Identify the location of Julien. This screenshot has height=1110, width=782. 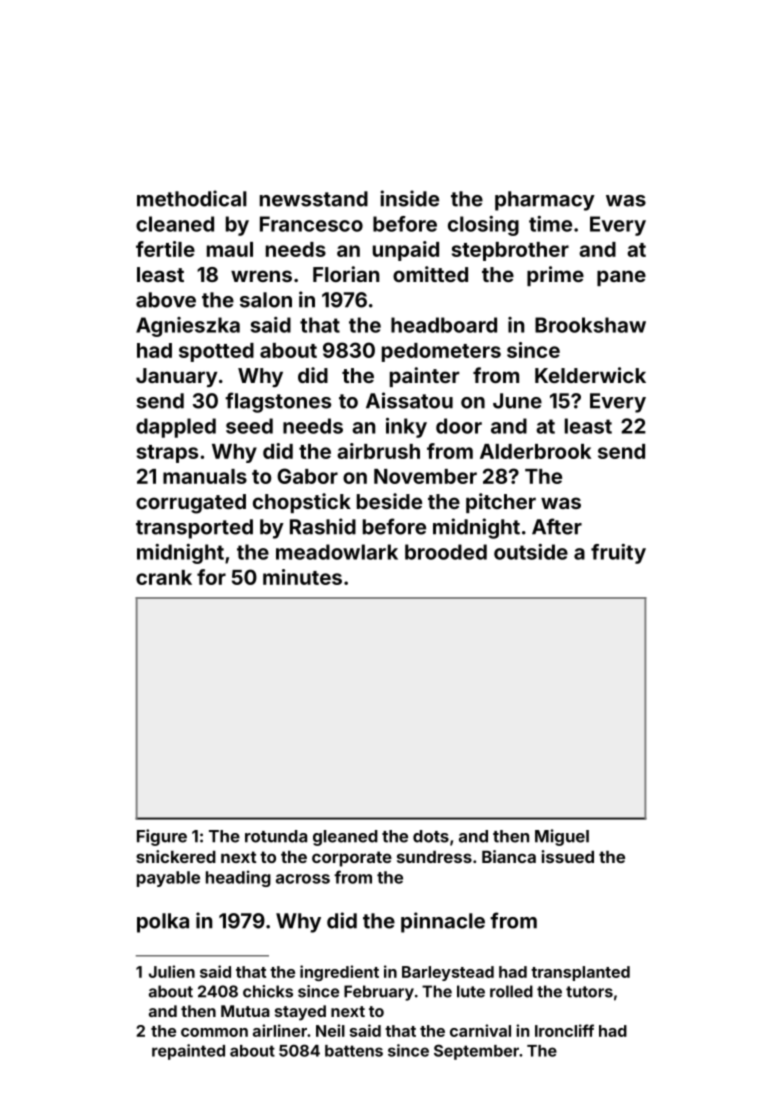
(172, 971).
